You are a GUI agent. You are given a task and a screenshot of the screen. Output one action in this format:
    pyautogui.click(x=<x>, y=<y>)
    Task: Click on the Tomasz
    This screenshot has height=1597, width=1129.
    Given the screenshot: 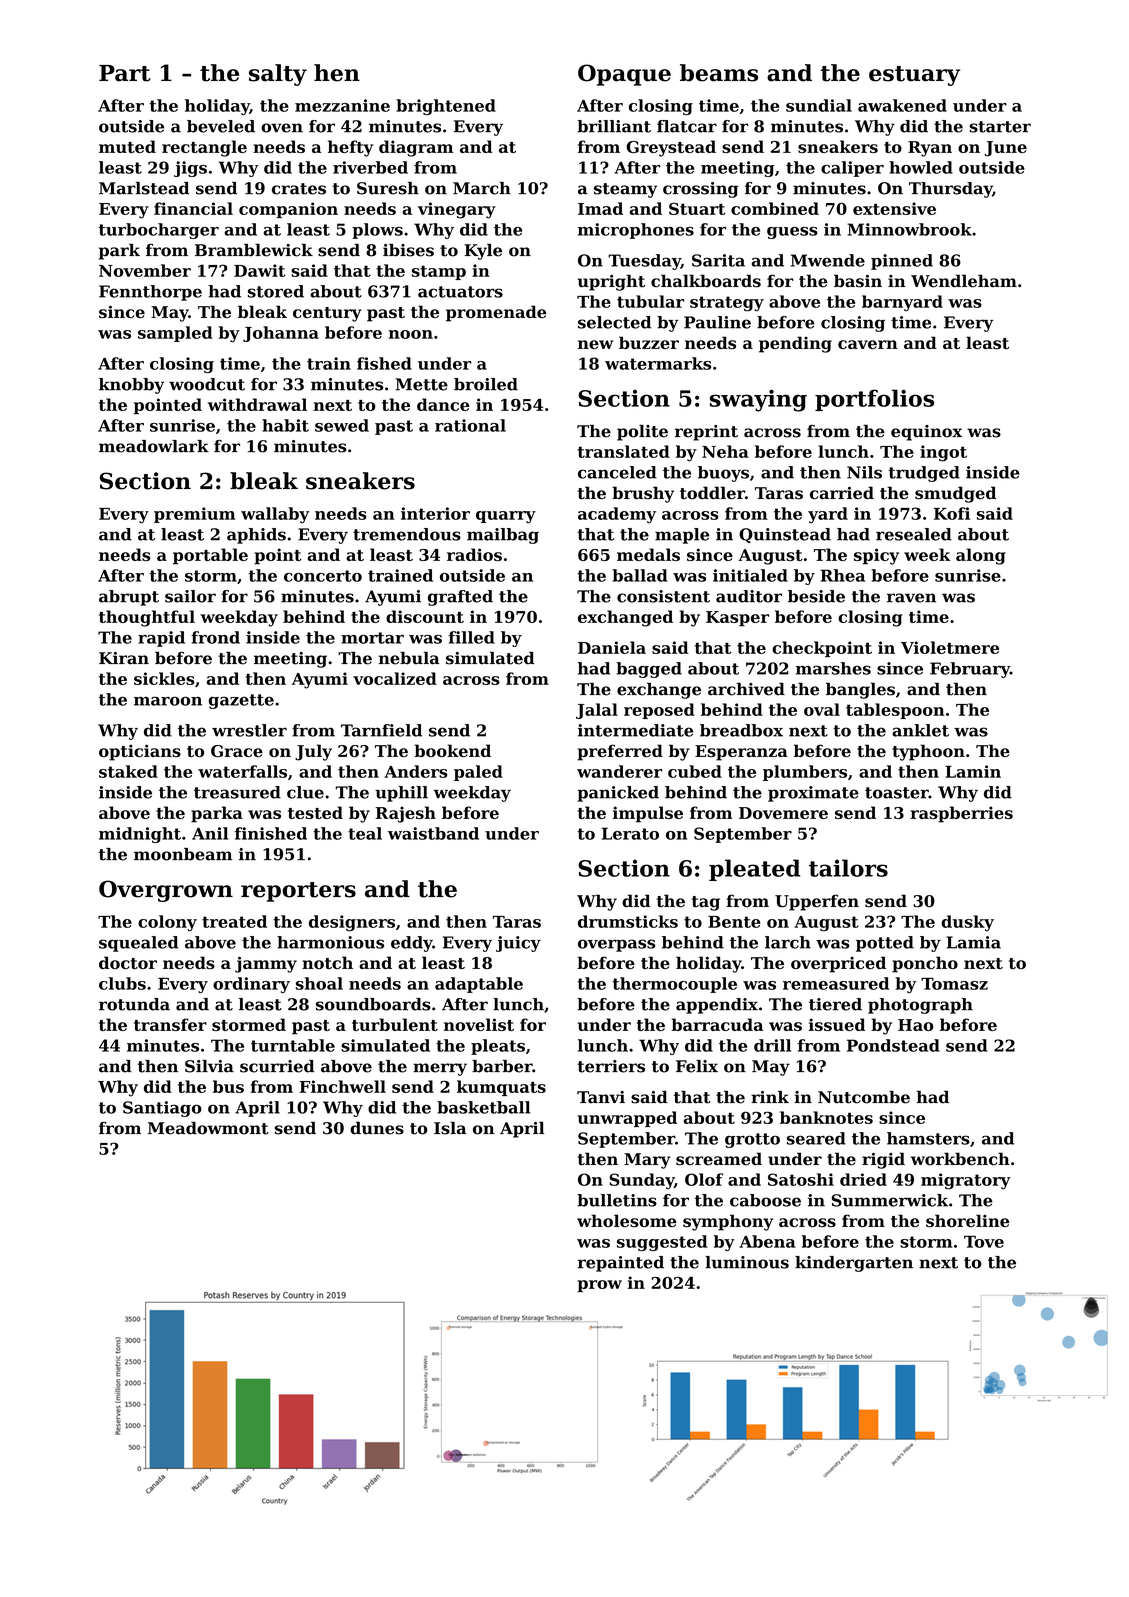 What is the action you would take?
    pyautogui.click(x=954, y=984)
